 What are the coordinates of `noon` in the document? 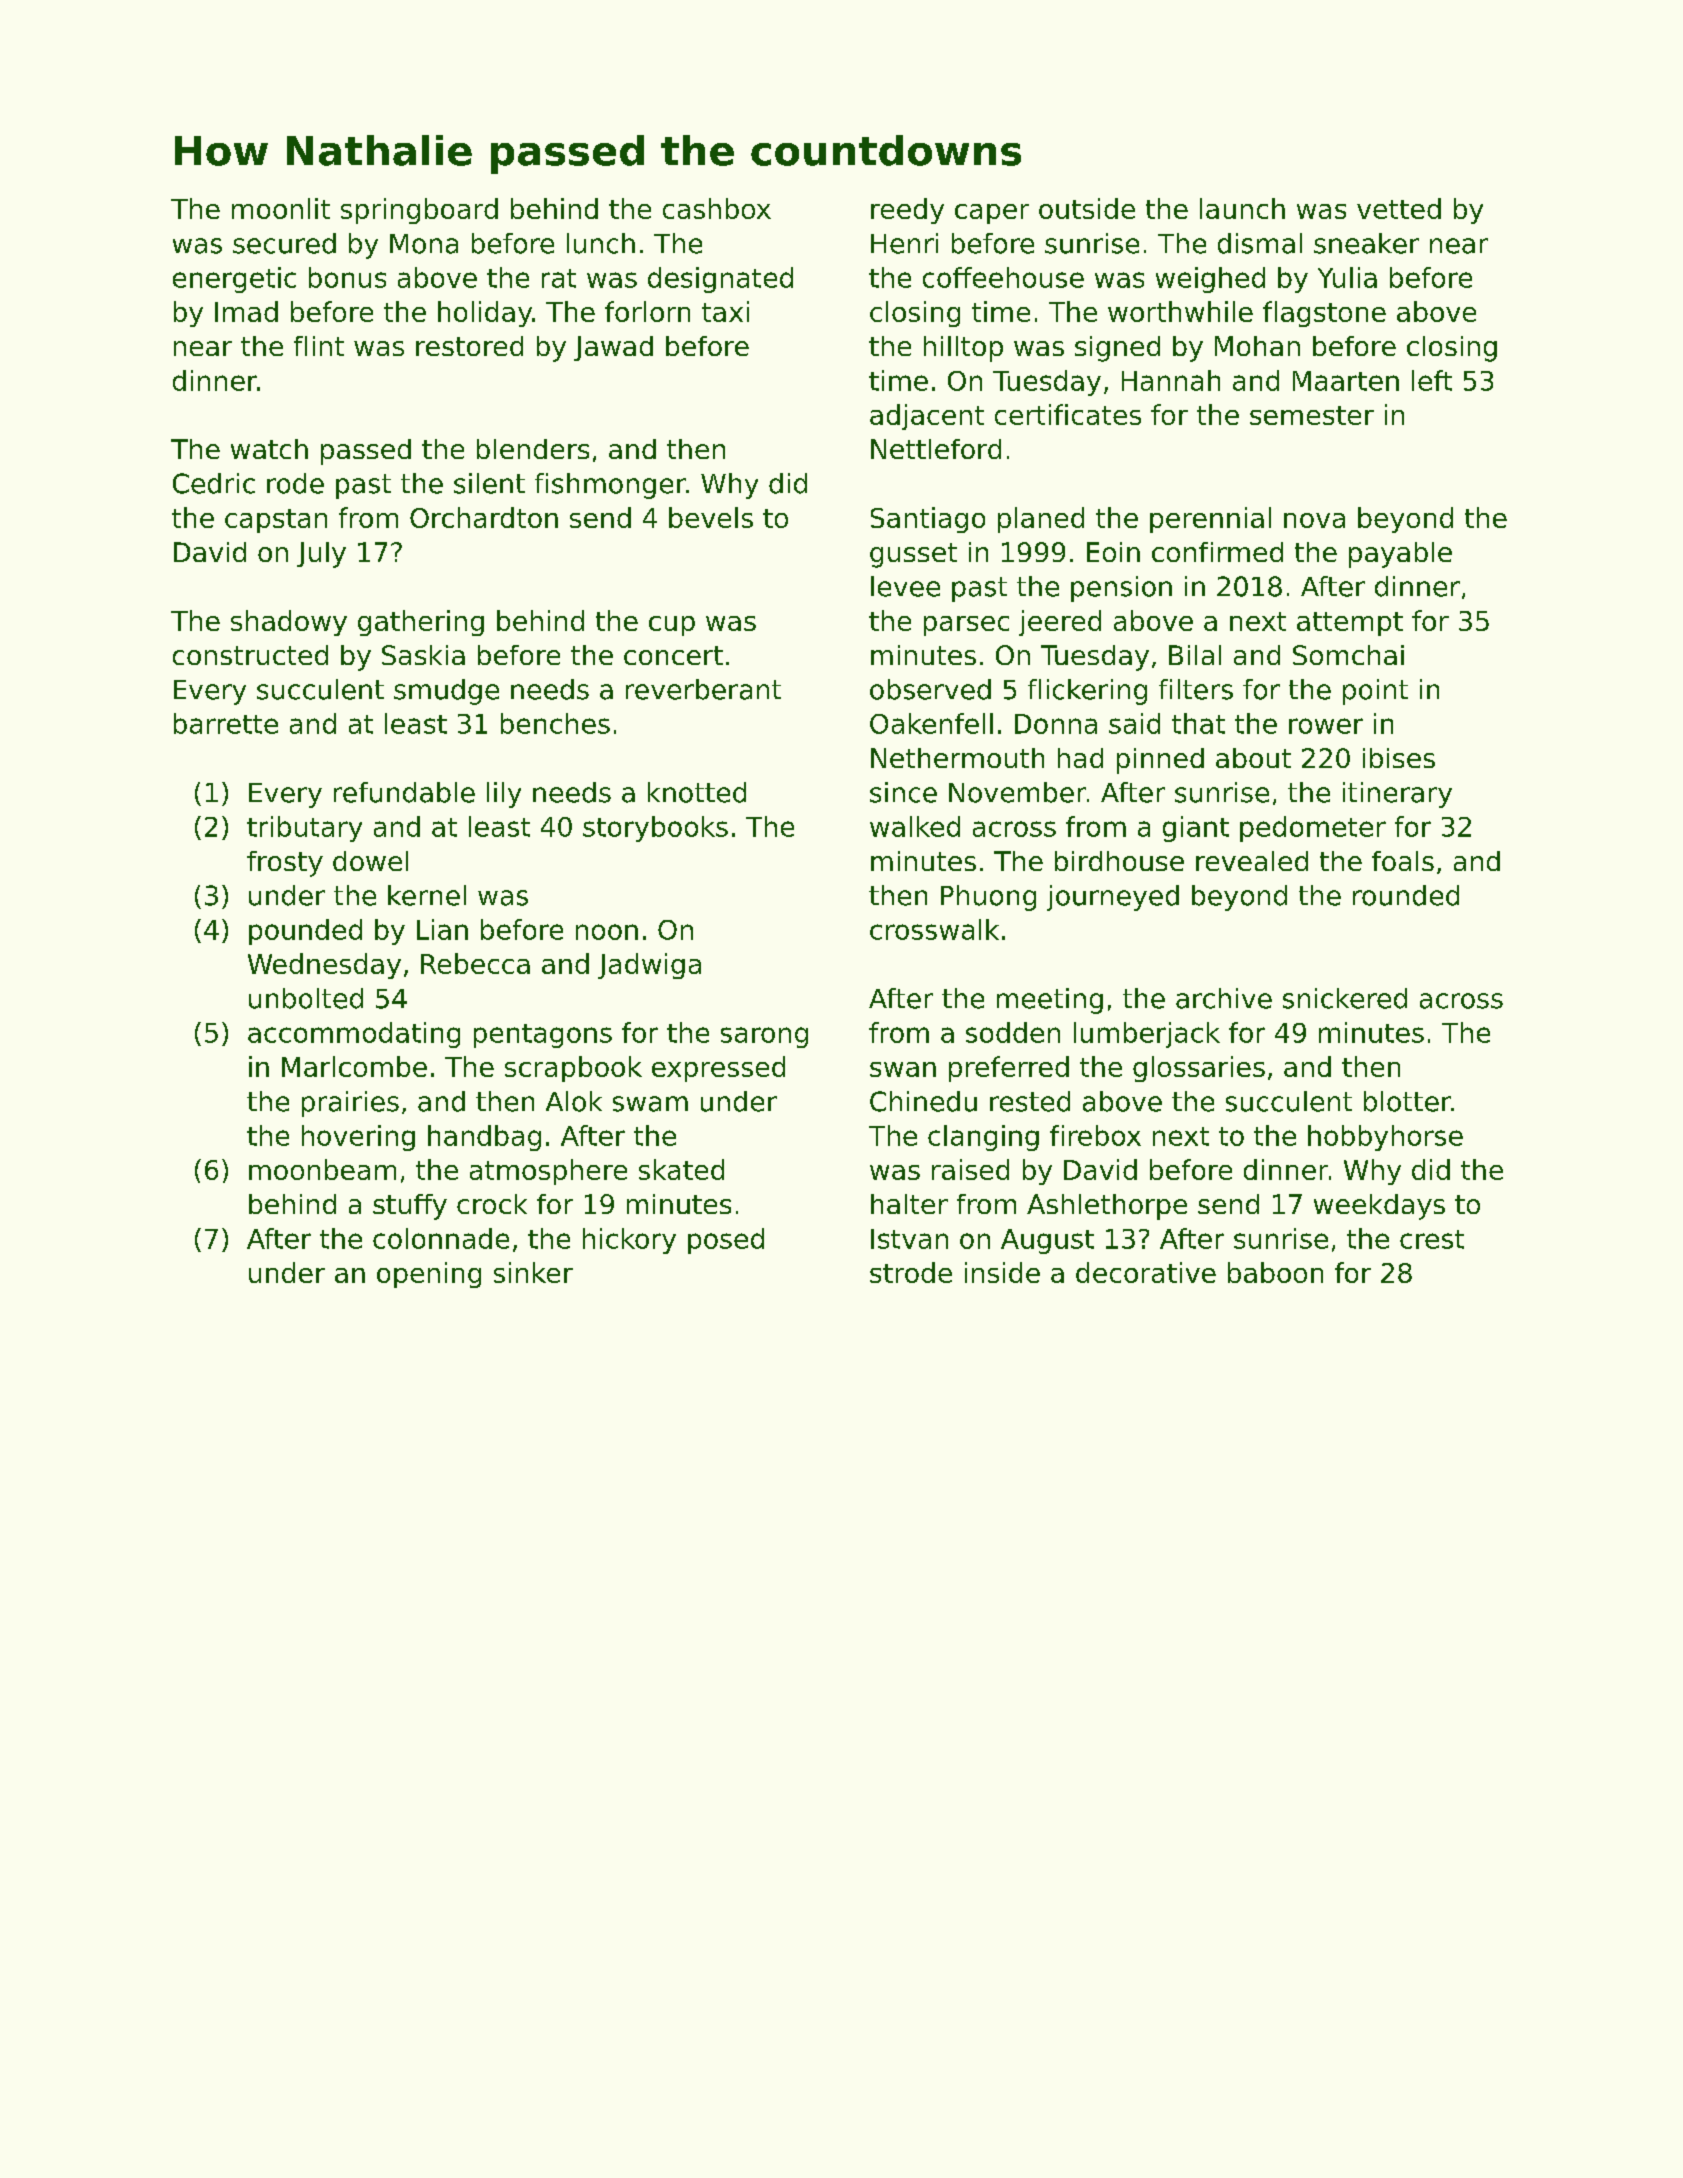 It's located at (607, 932).
